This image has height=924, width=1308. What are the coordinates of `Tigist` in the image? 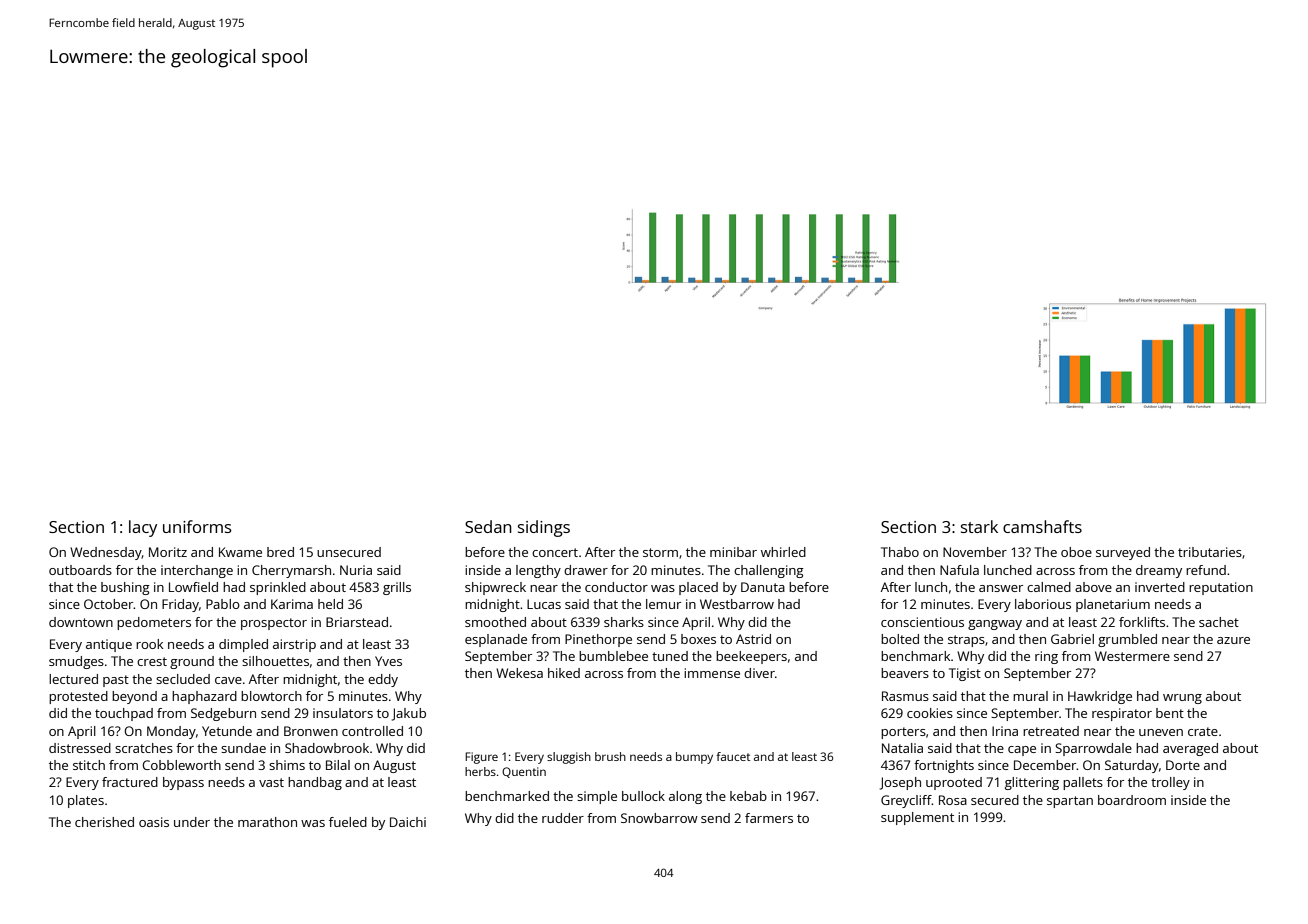 It's located at (965, 674).
